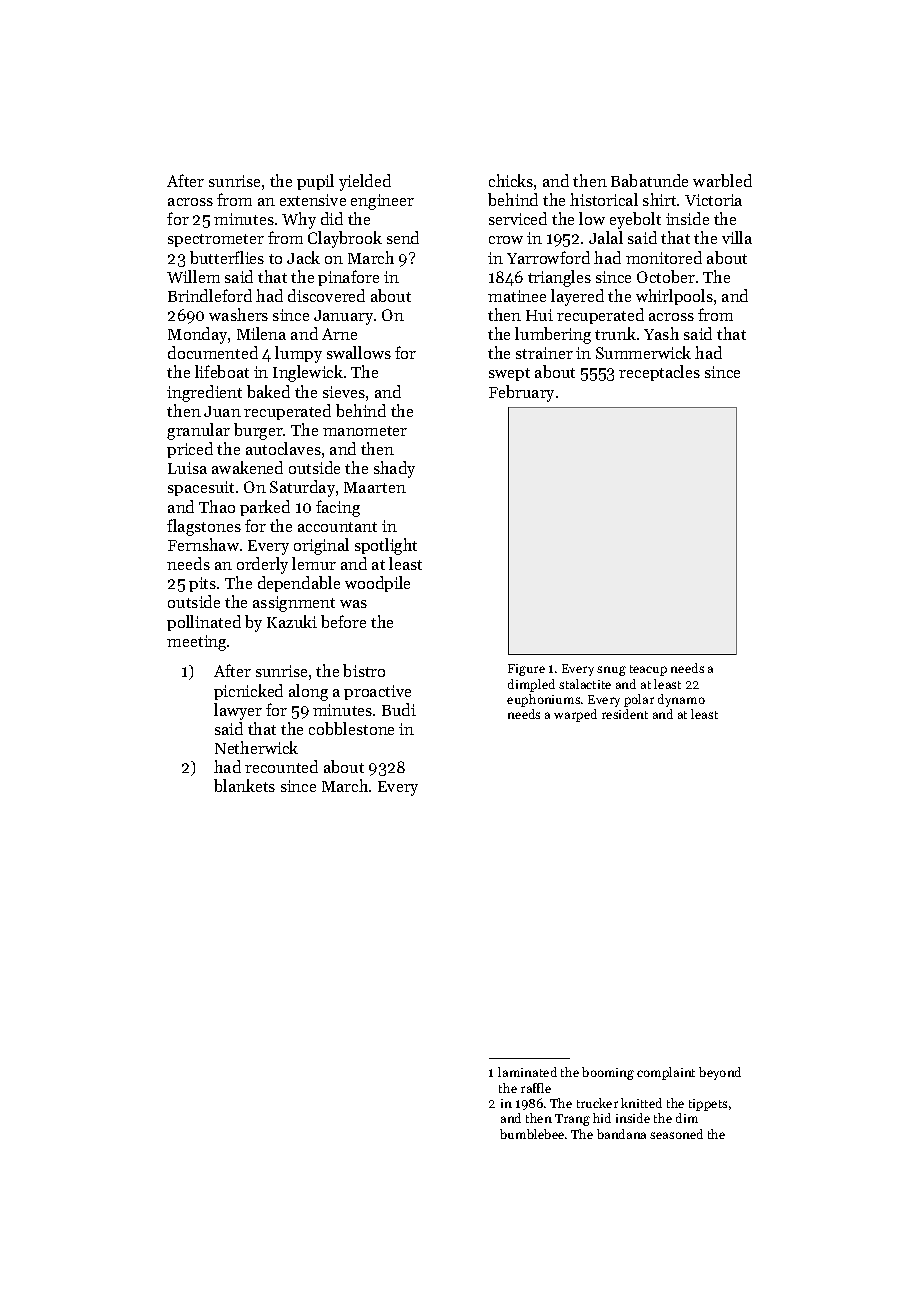 This screenshot has height=1311, width=924. I want to click on priced, so click(190, 450).
